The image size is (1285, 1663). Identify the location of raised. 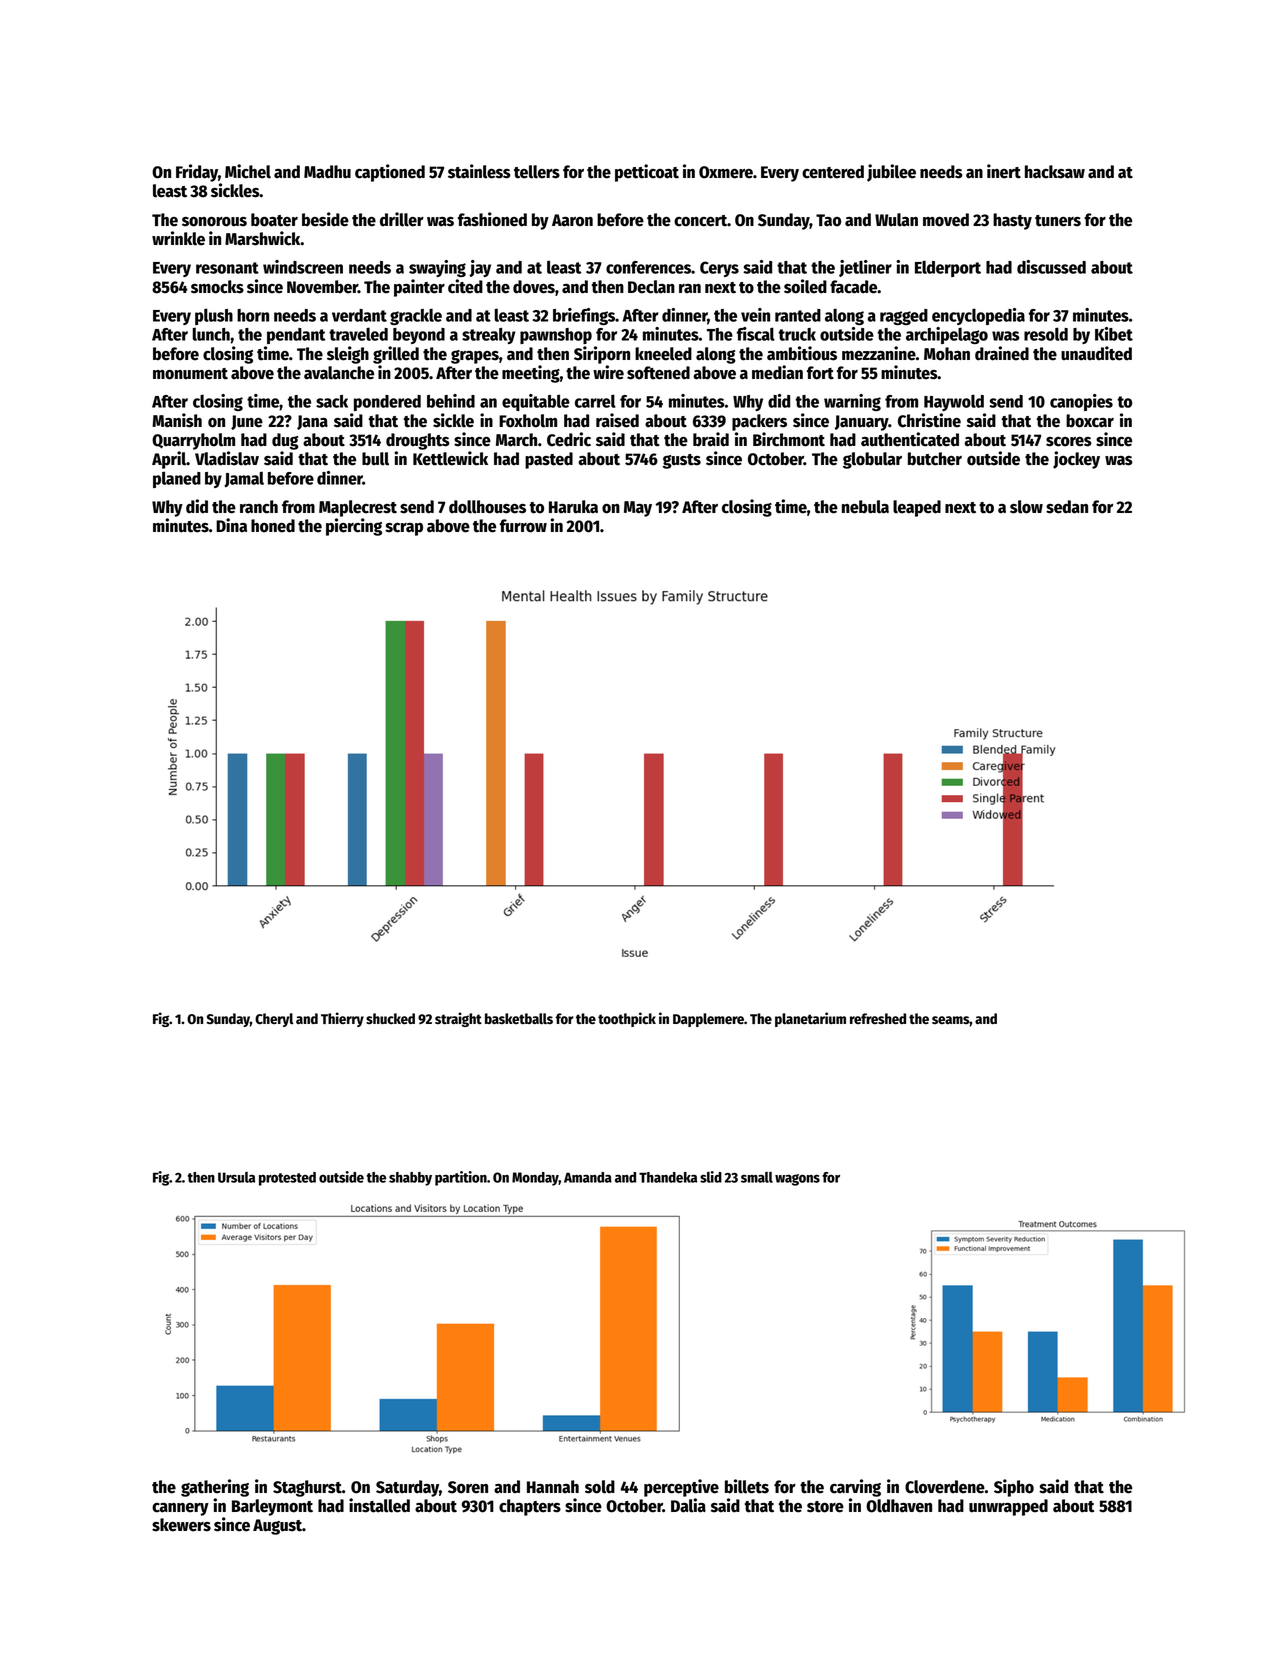
(617, 420).
